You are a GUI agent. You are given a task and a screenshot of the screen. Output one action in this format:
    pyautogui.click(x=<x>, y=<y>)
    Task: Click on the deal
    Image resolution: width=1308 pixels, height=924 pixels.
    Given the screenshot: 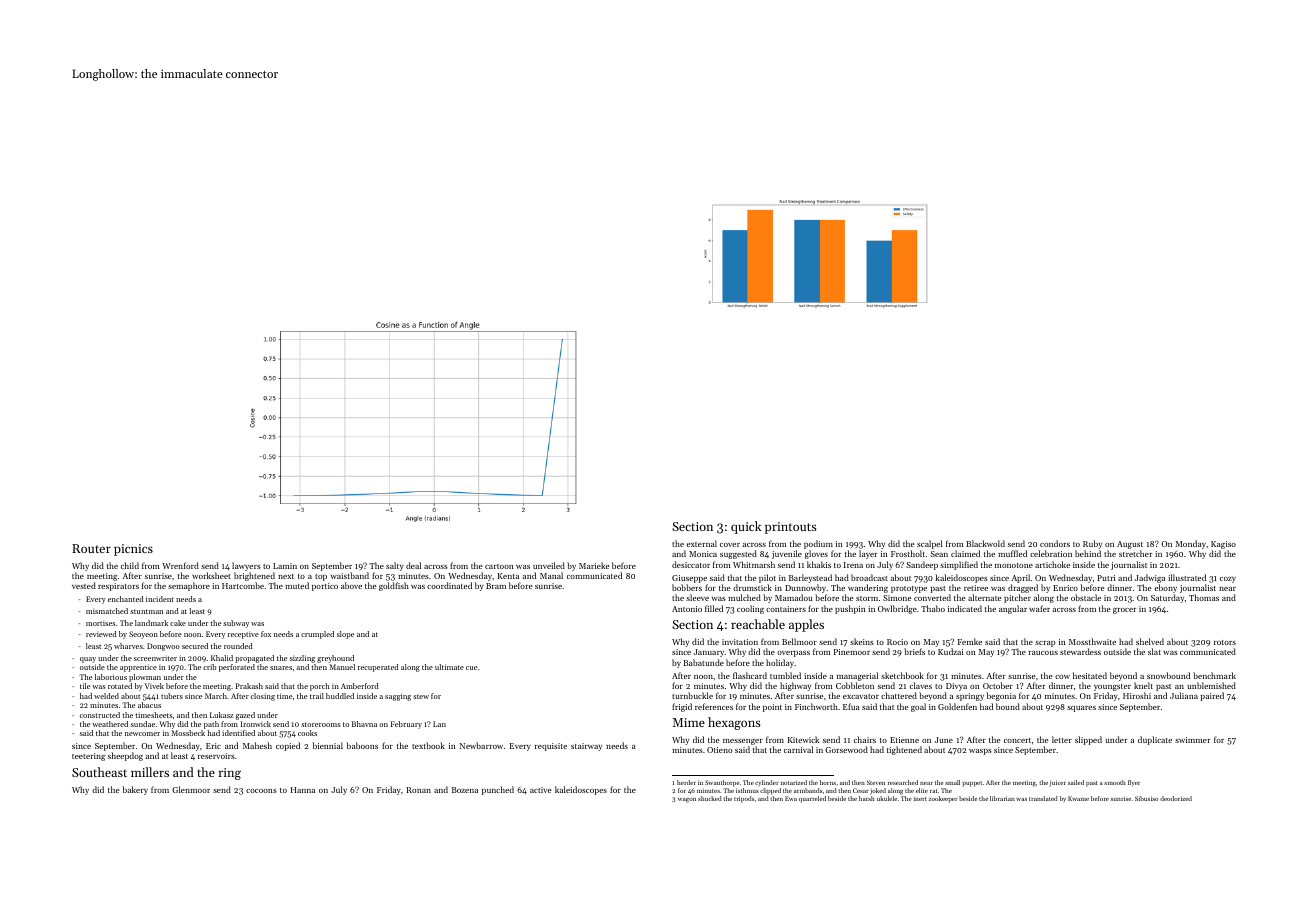 What is the action you would take?
    pyautogui.click(x=413, y=565)
